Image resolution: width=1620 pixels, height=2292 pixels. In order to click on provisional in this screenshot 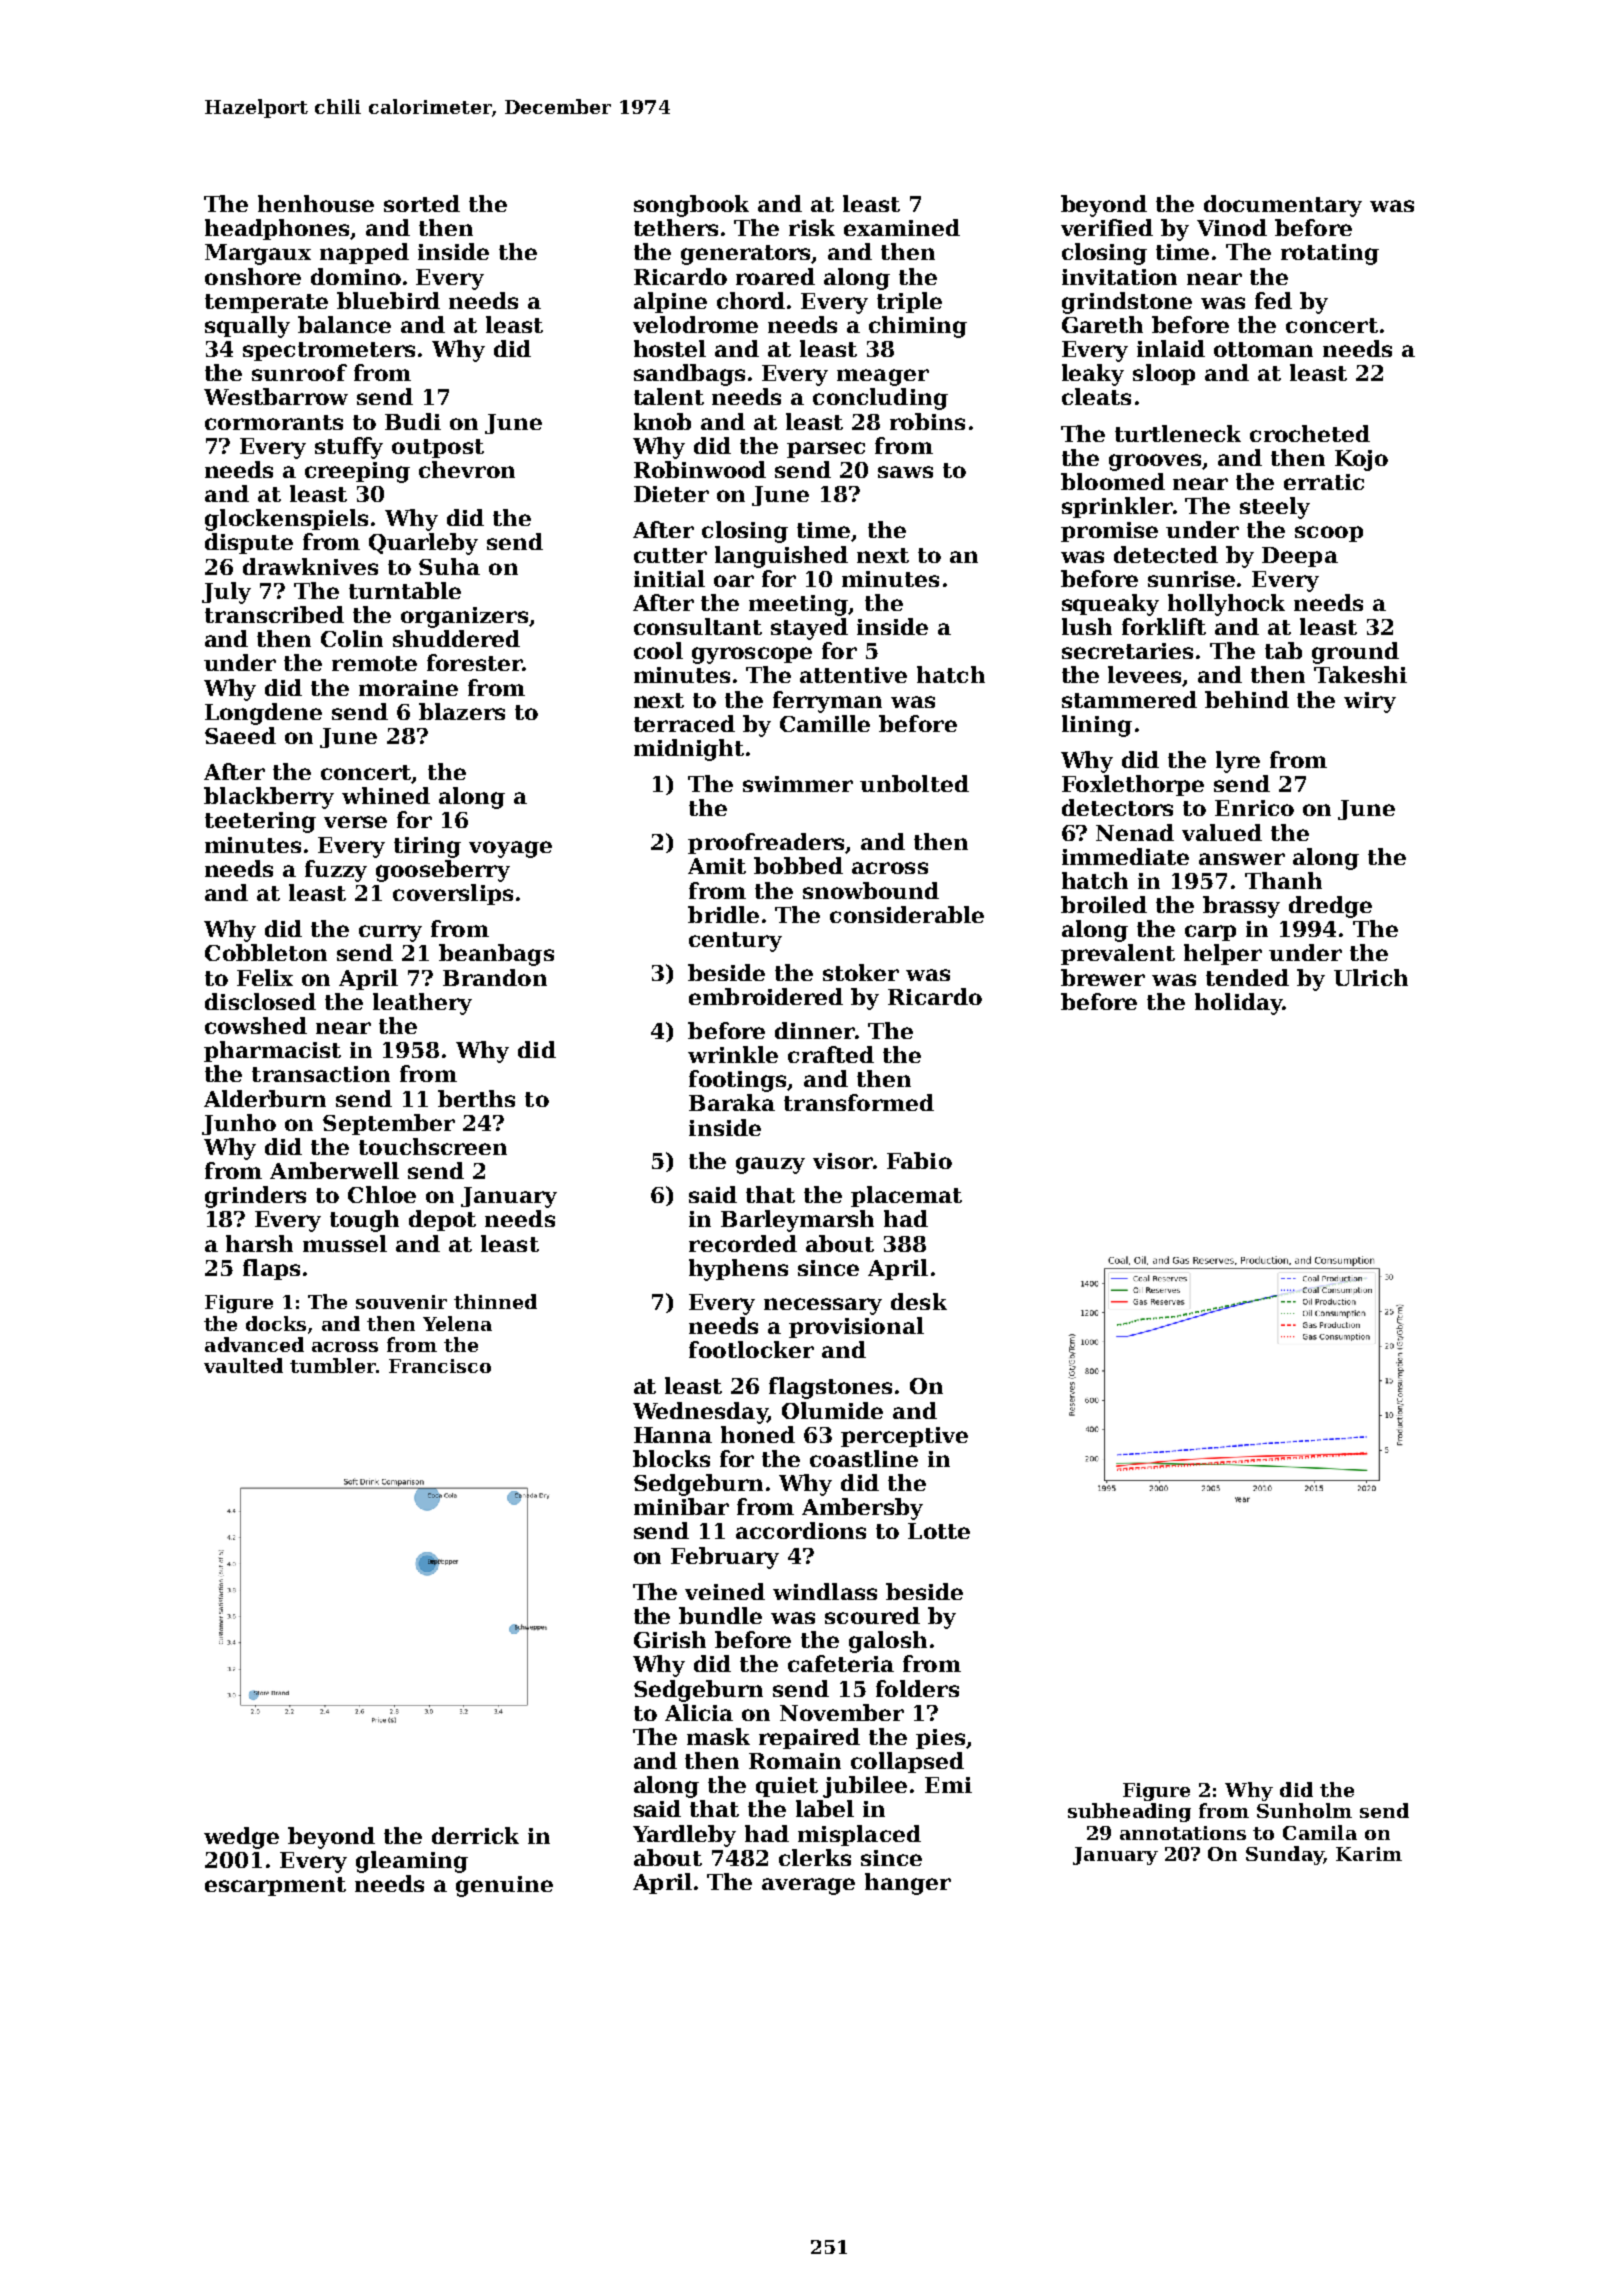, I will do `click(856, 1327)`.
